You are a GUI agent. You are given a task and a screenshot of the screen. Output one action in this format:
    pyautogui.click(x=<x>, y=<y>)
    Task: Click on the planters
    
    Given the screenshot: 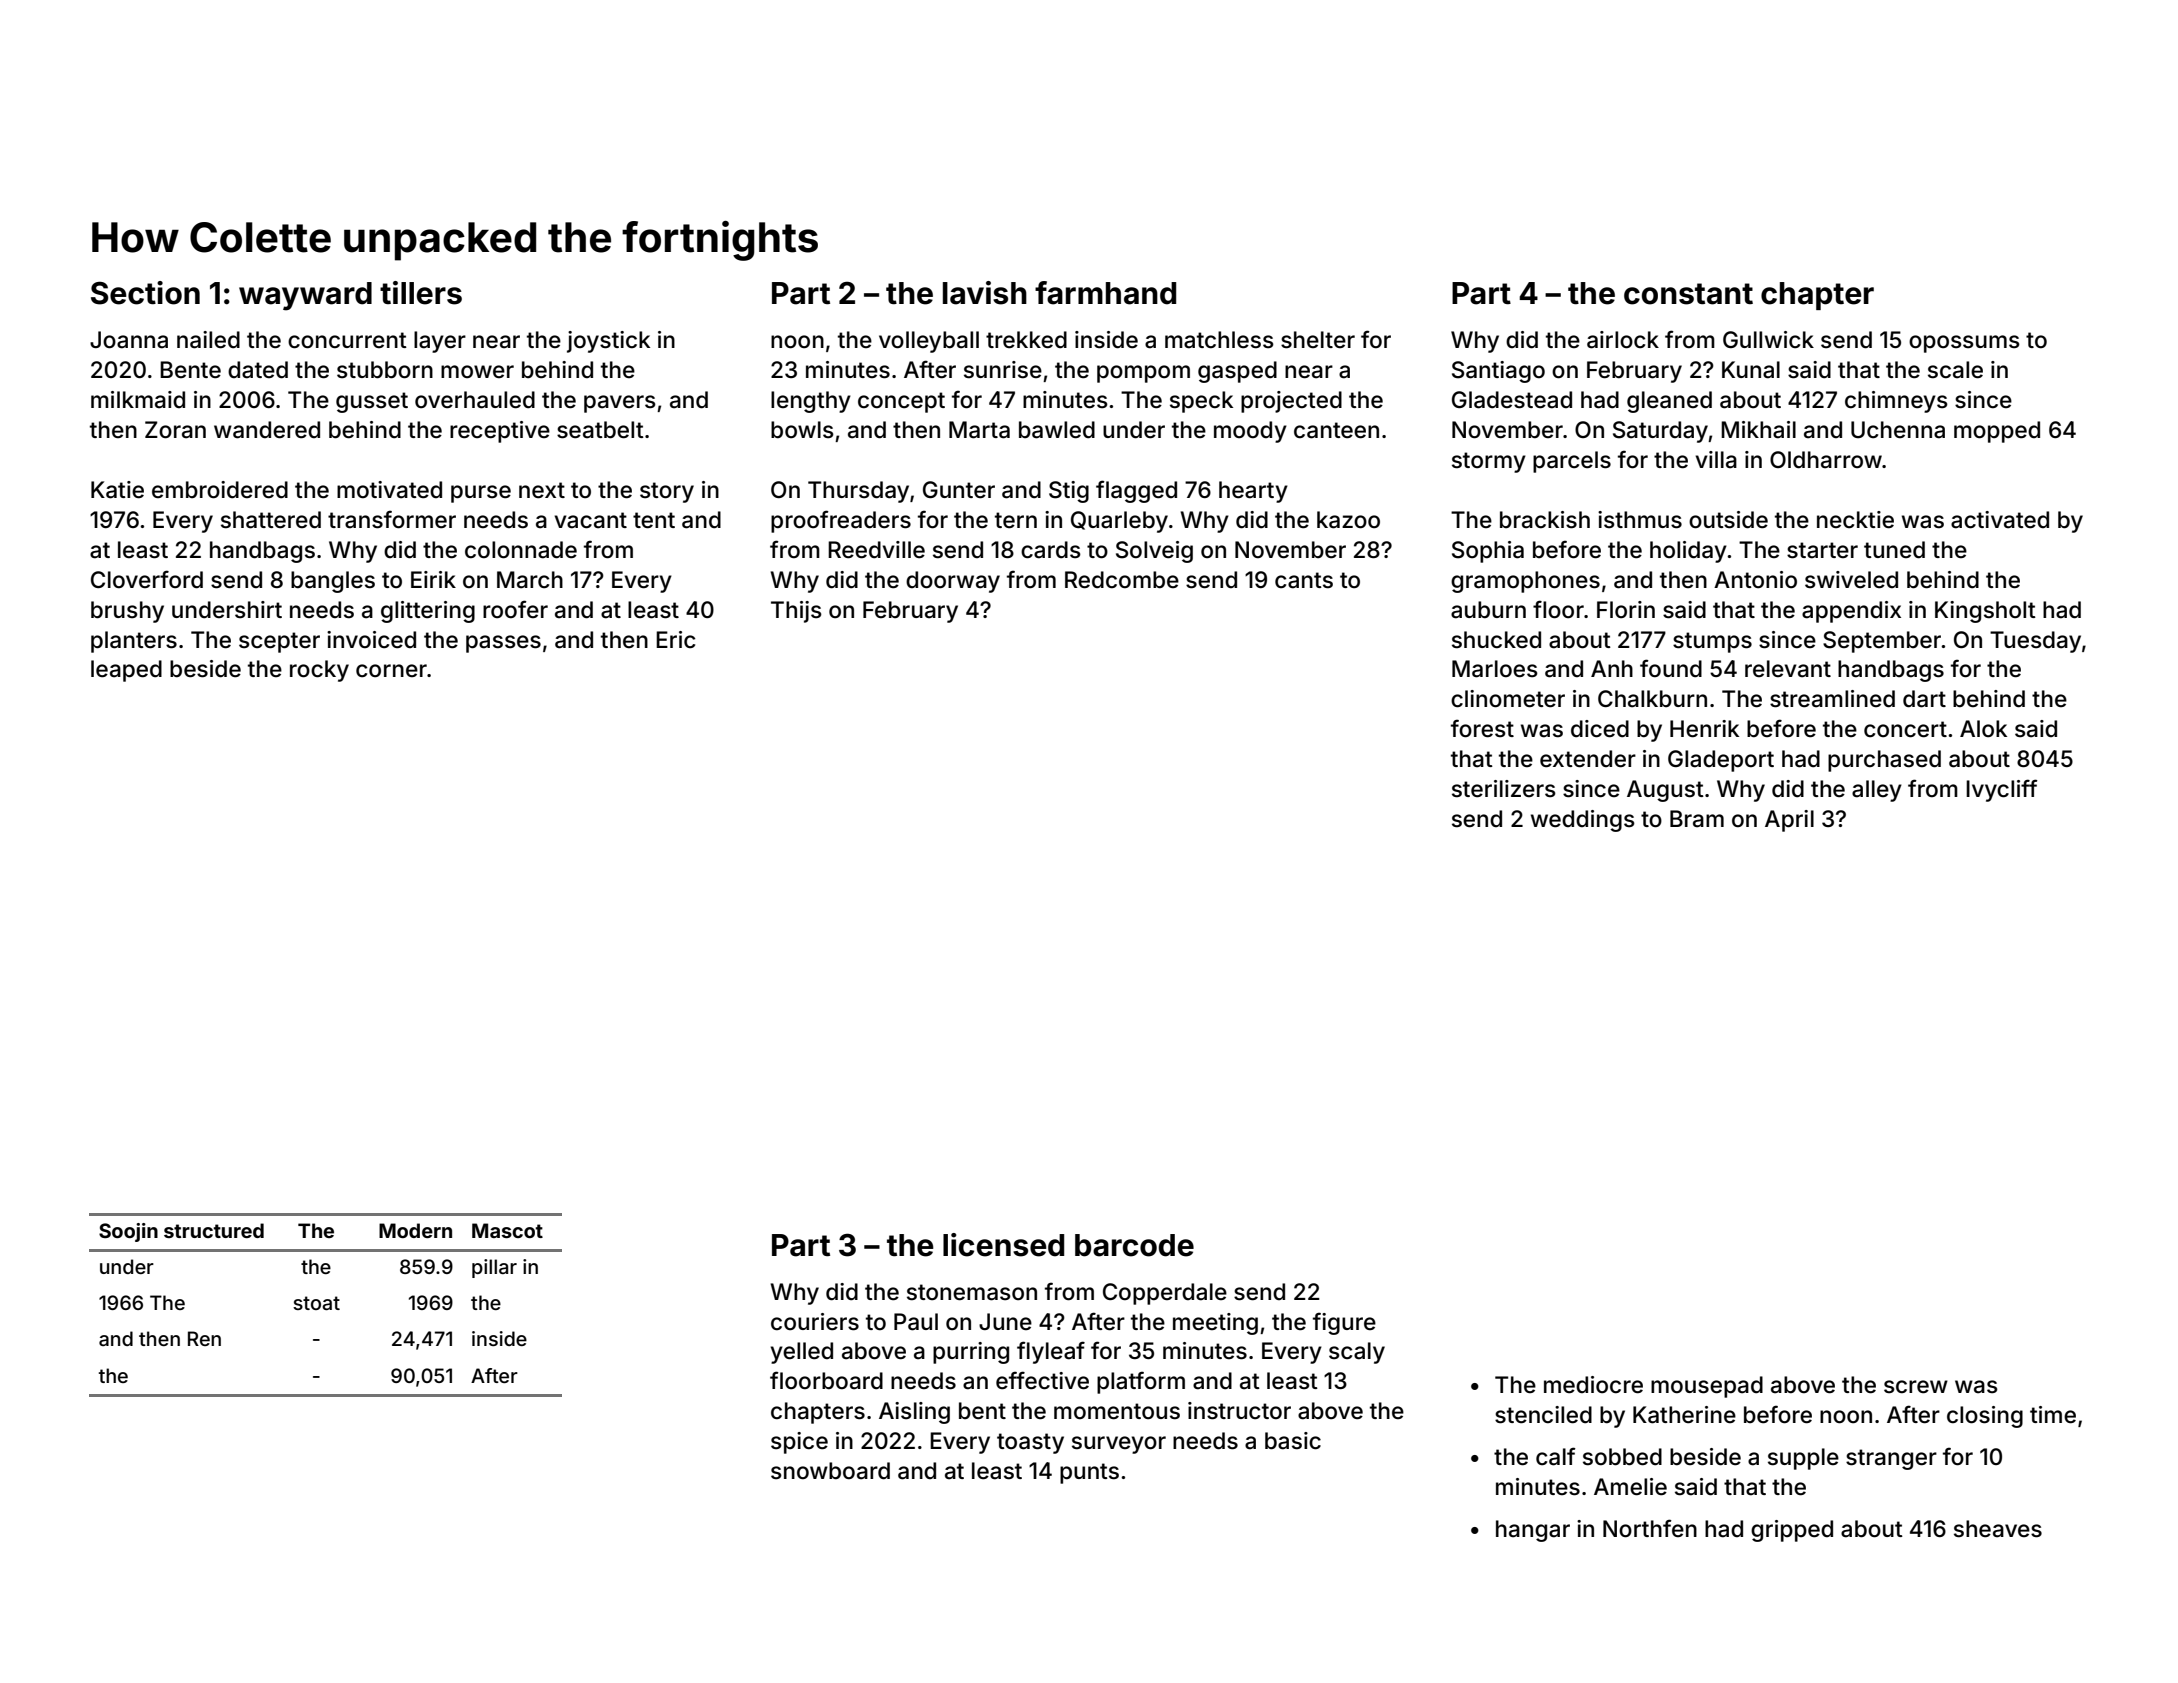 What is the action you would take?
    pyautogui.click(x=134, y=642)
